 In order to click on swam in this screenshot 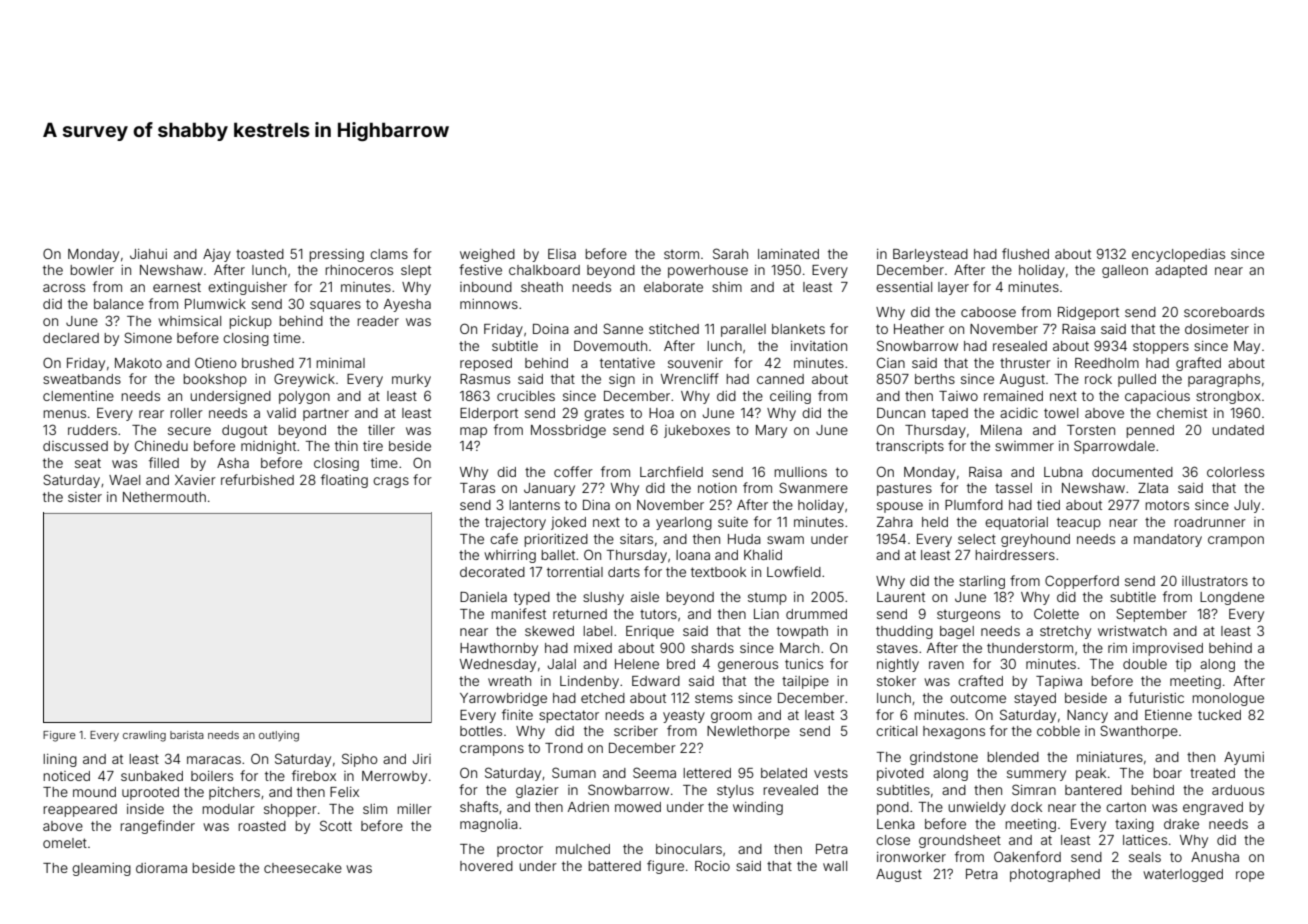, I will do `click(785, 540)`.
